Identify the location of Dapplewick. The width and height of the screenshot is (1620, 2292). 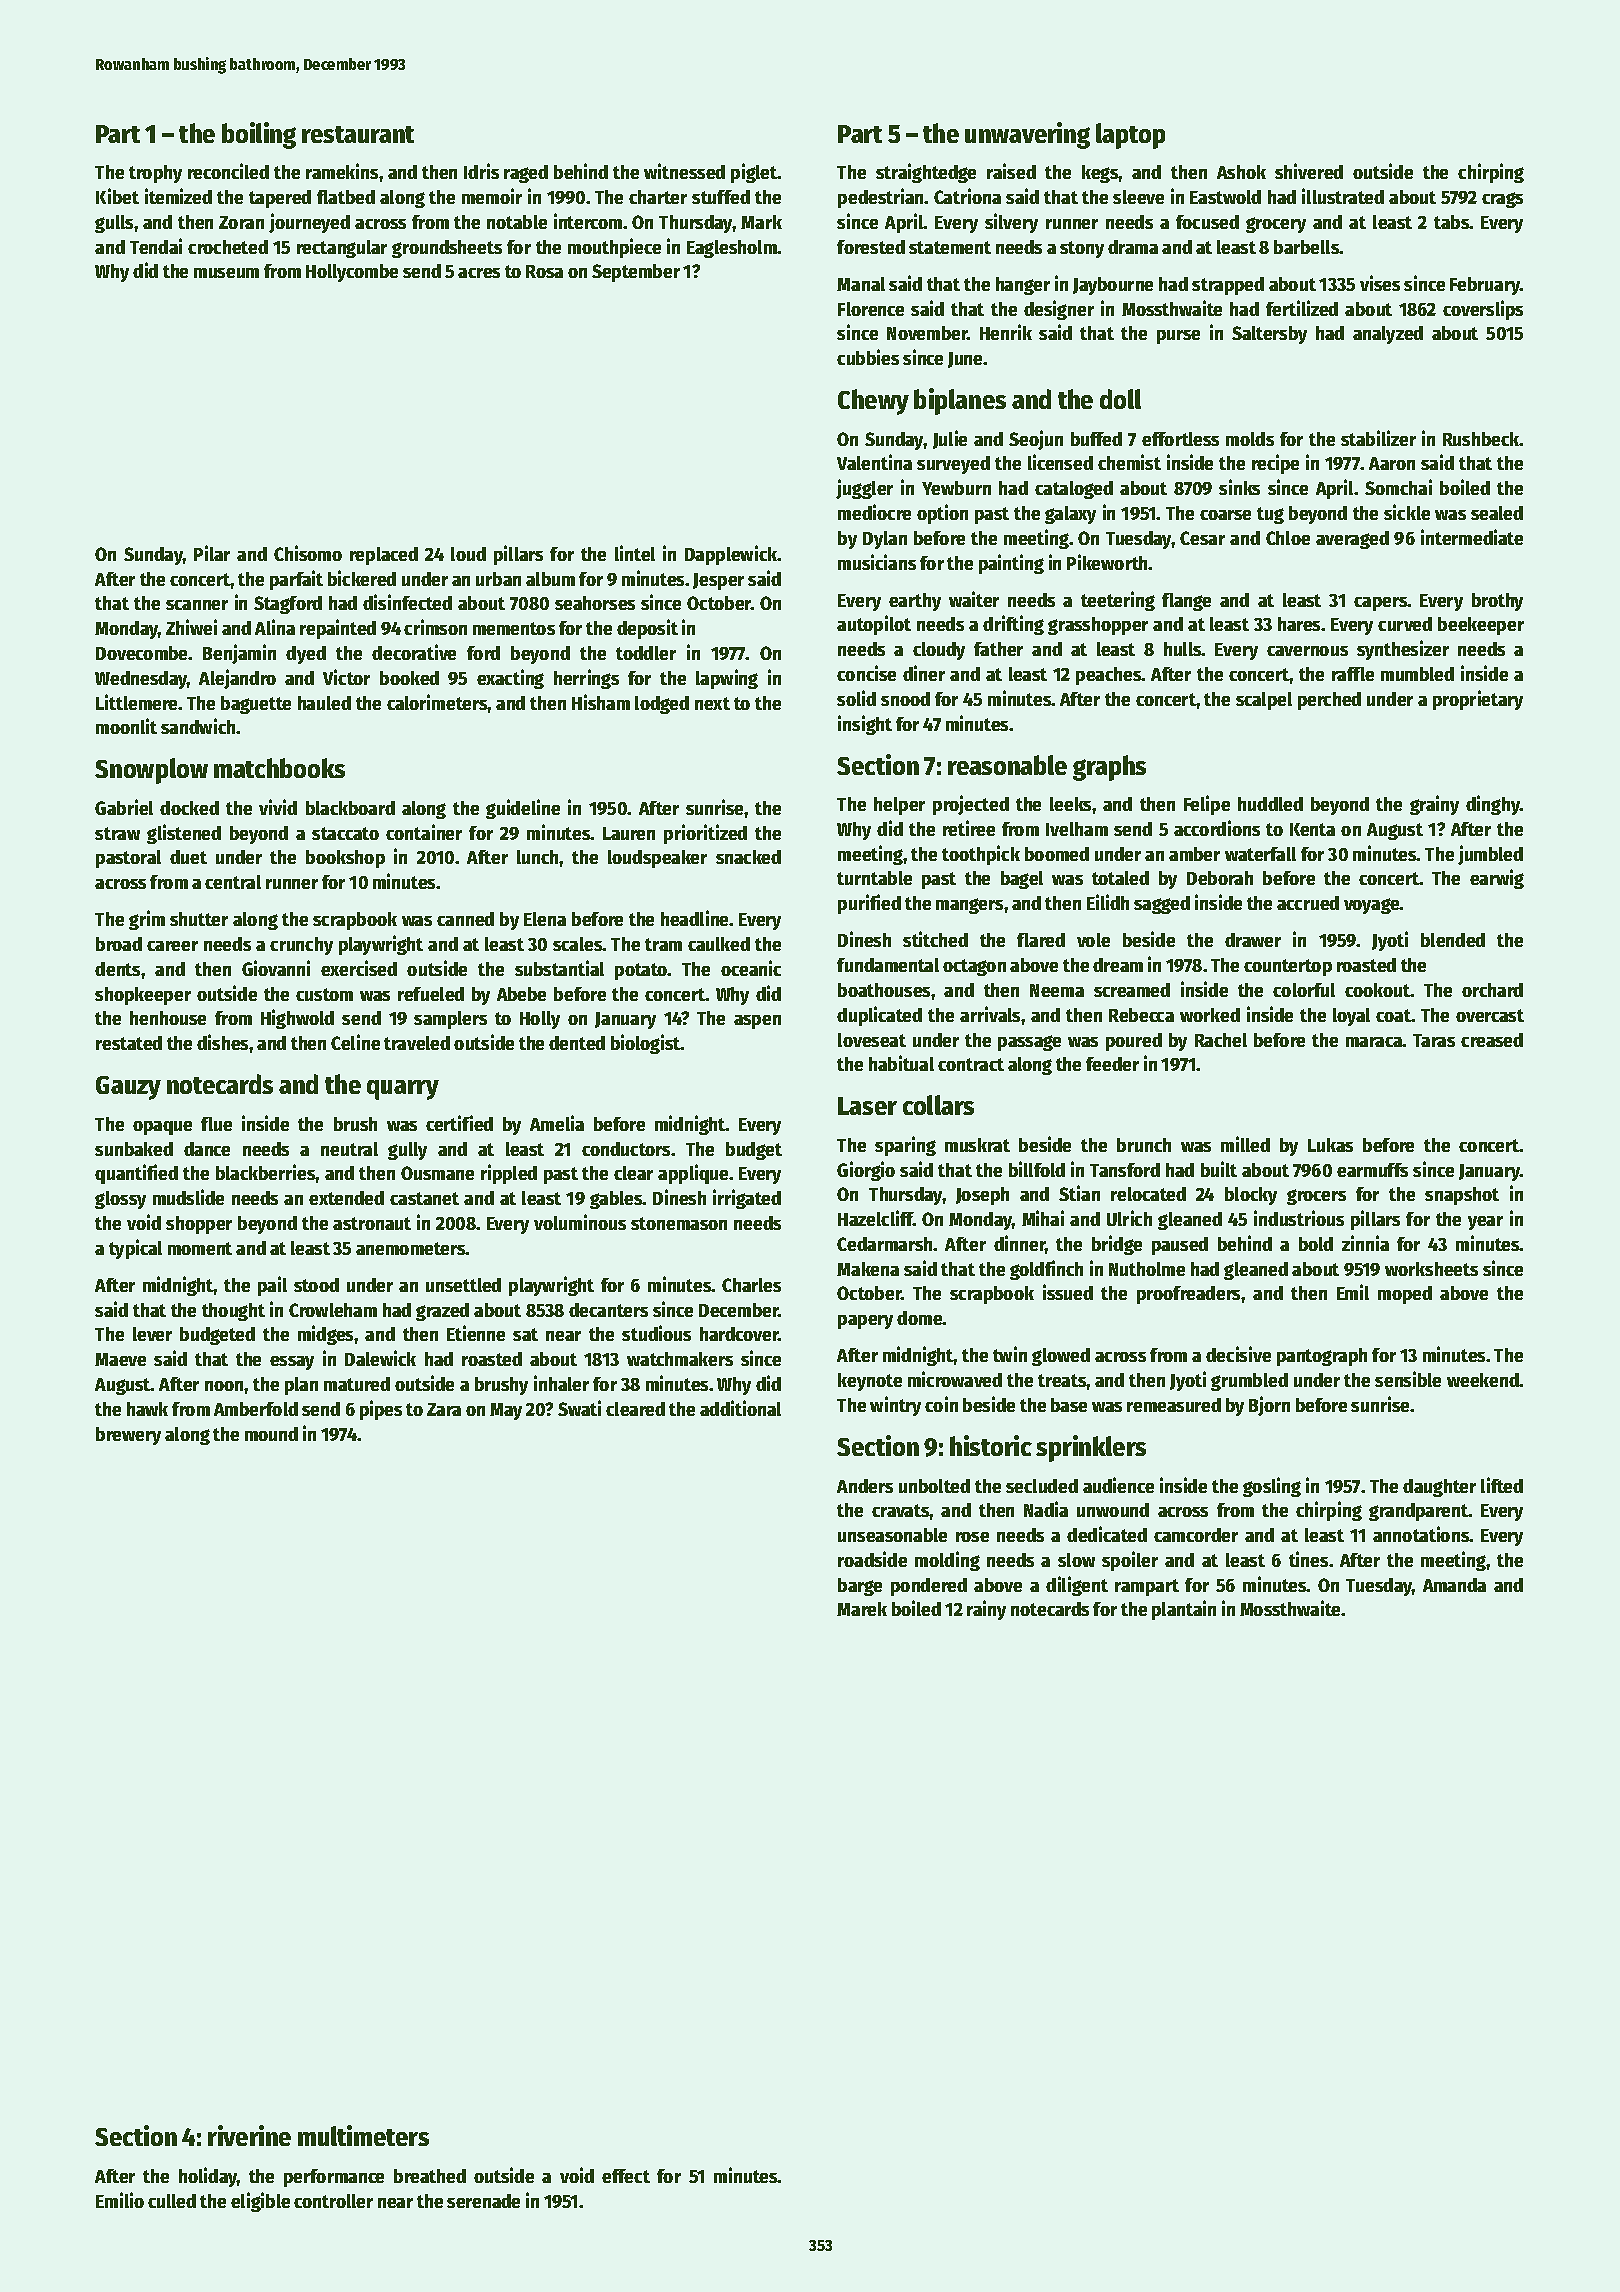
(731, 555).
